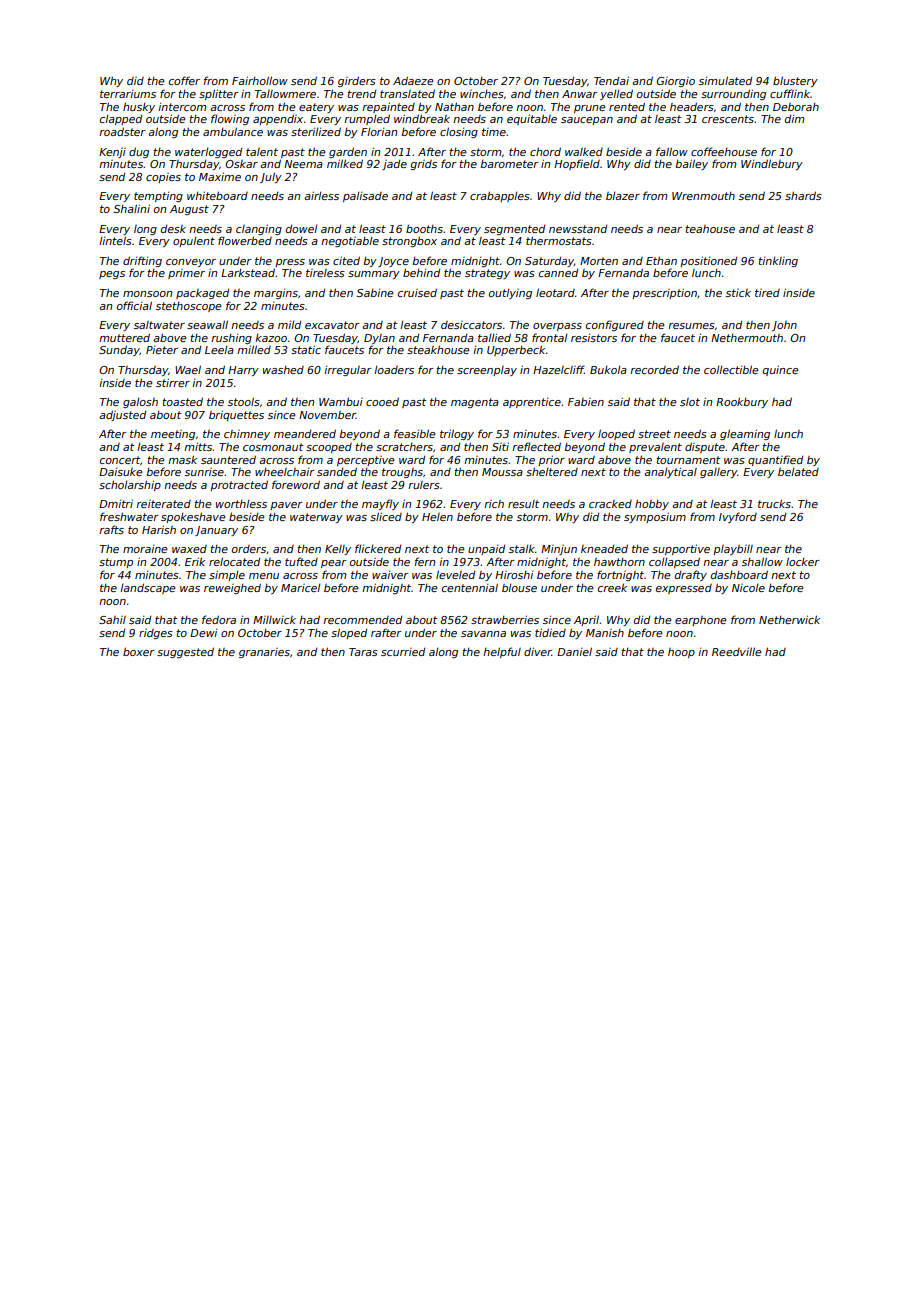  I want to click on frontal, so click(549, 337).
